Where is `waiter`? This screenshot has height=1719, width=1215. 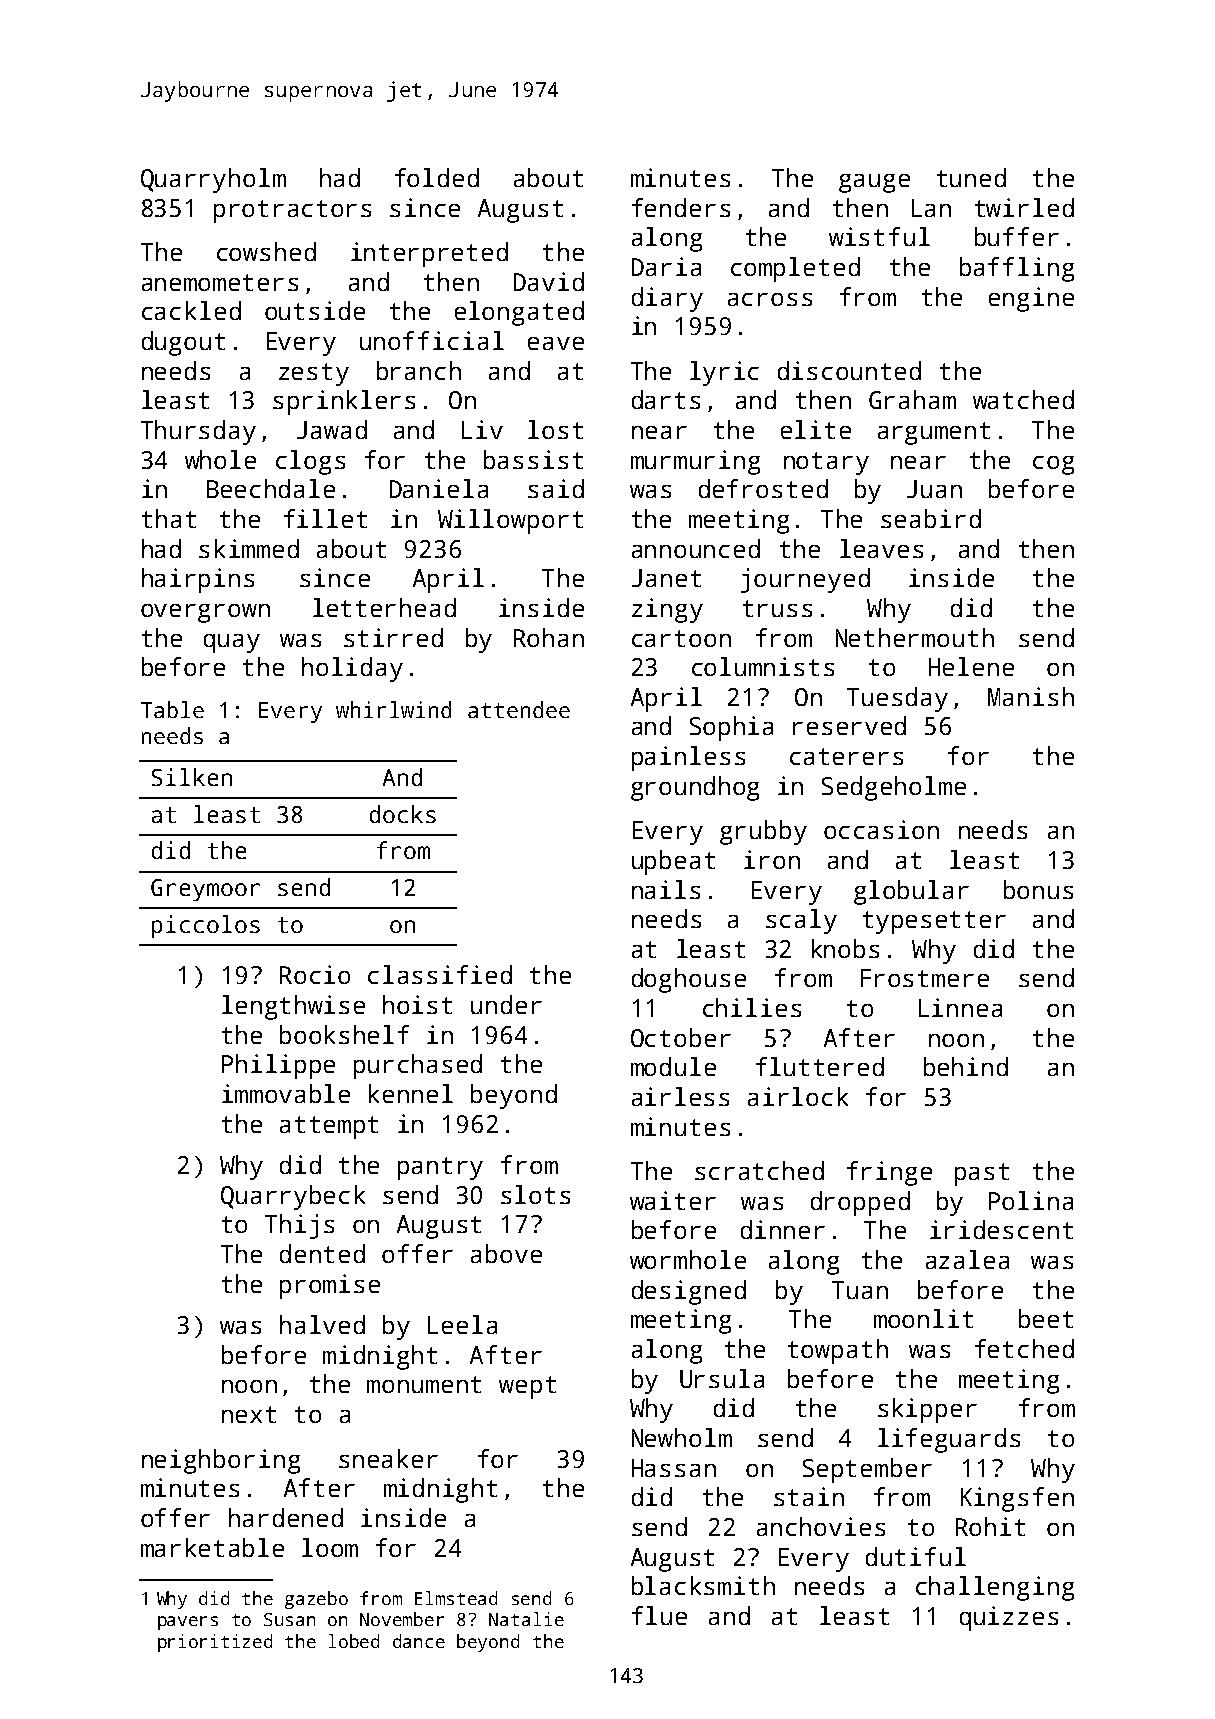
waiter is located at coordinates (673, 1200).
